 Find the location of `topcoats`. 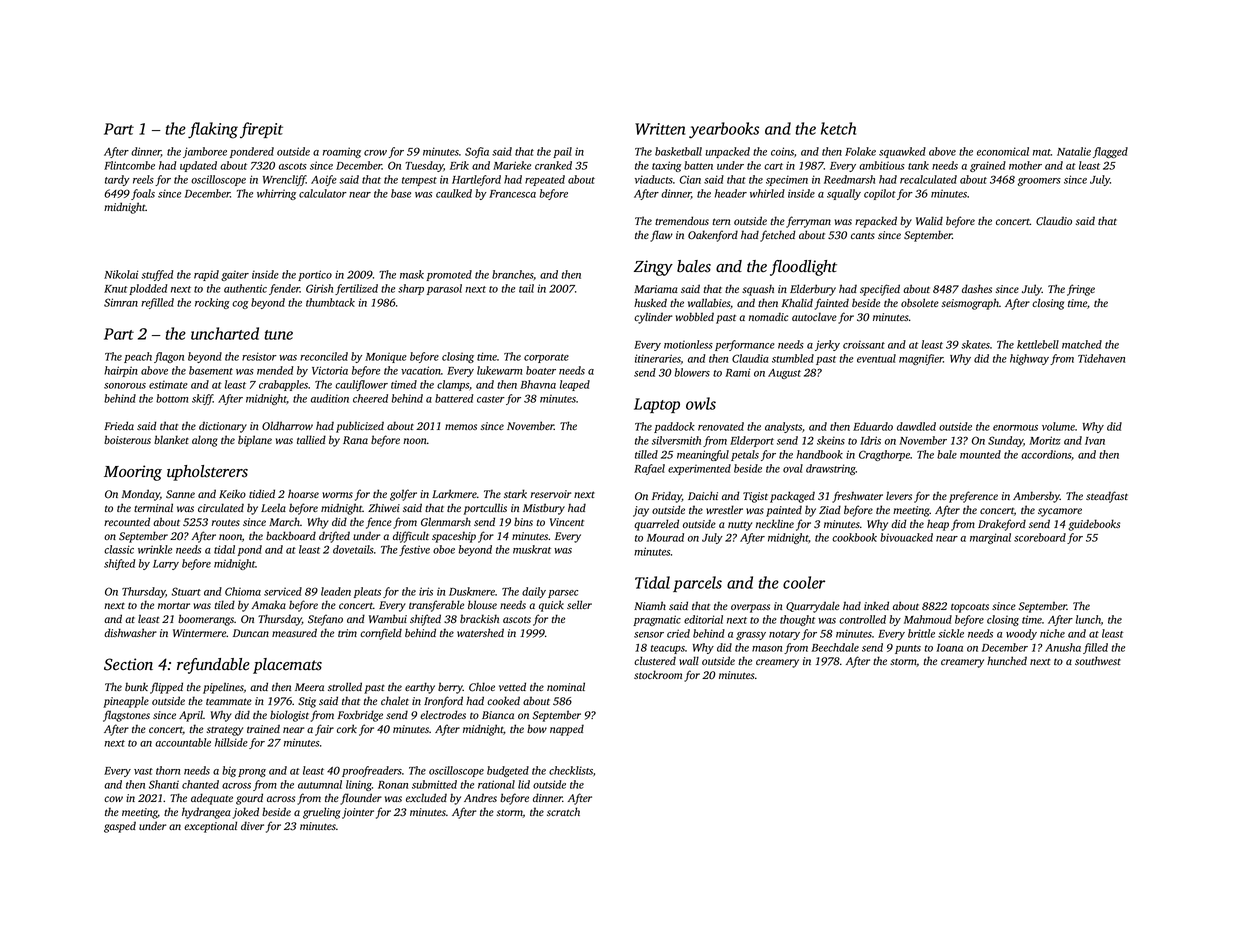

topcoats is located at coordinates (970, 608).
